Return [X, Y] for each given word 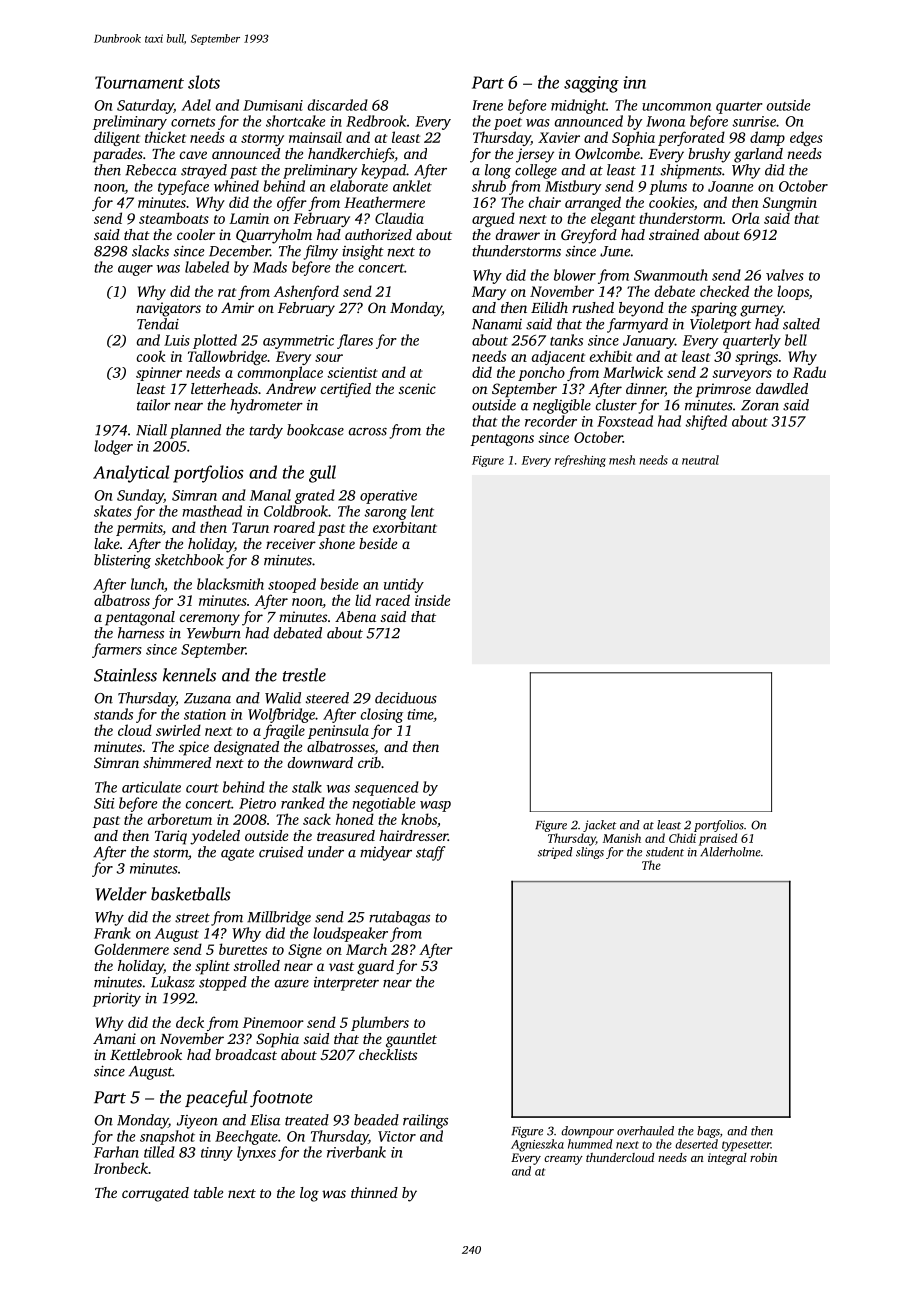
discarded [338, 105]
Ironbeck [121, 1168]
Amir [237, 307]
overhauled [645, 1131]
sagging [591, 84]
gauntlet [411, 1040]
